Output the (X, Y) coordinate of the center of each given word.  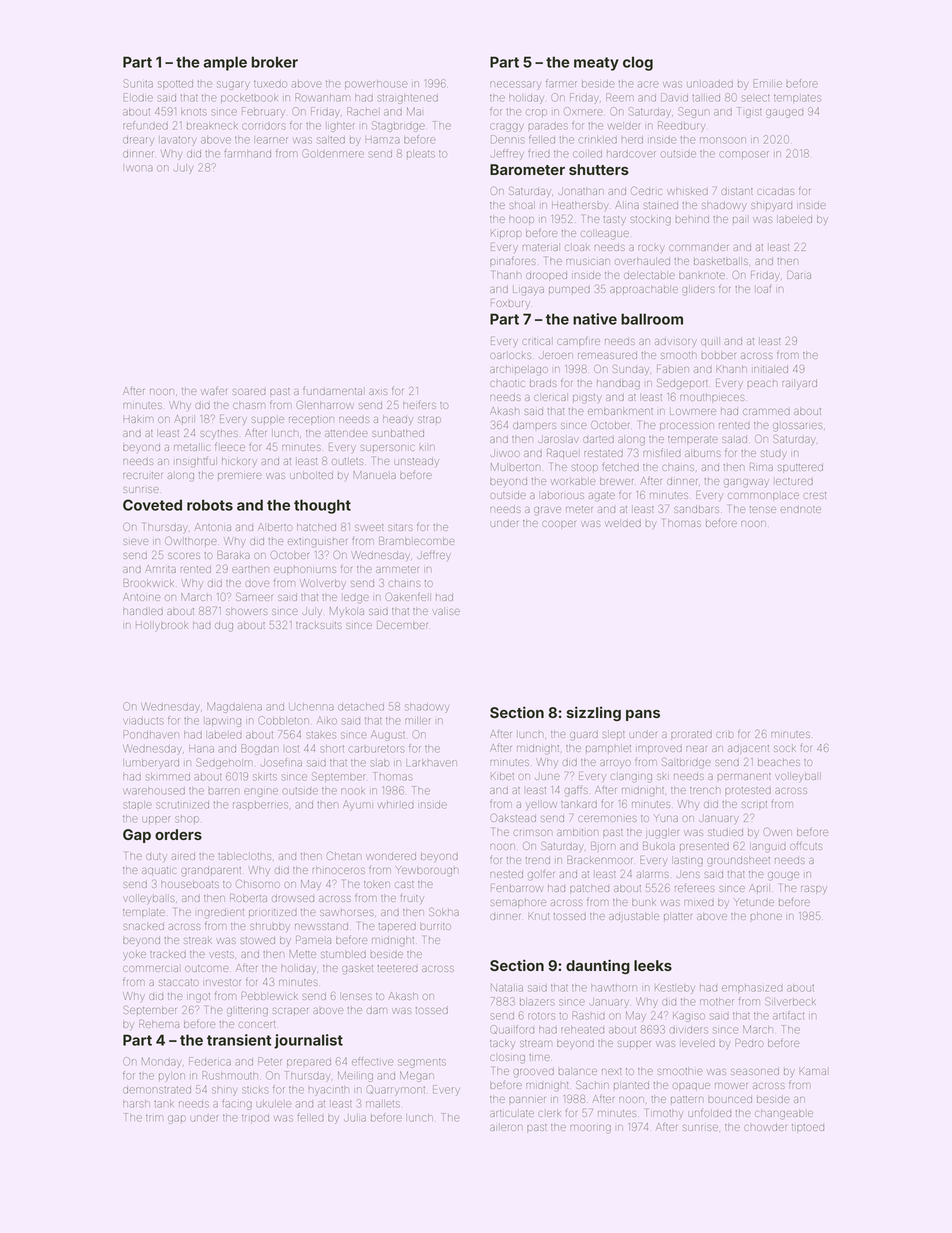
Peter (270, 1061)
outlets (348, 461)
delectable (649, 275)
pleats (421, 154)
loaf (764, 289)
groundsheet (738, 861)
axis (378, 392)
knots (194, 112)
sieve (136, 542)
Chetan (344, 856)
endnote (800, 509)
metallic (192, 447)
